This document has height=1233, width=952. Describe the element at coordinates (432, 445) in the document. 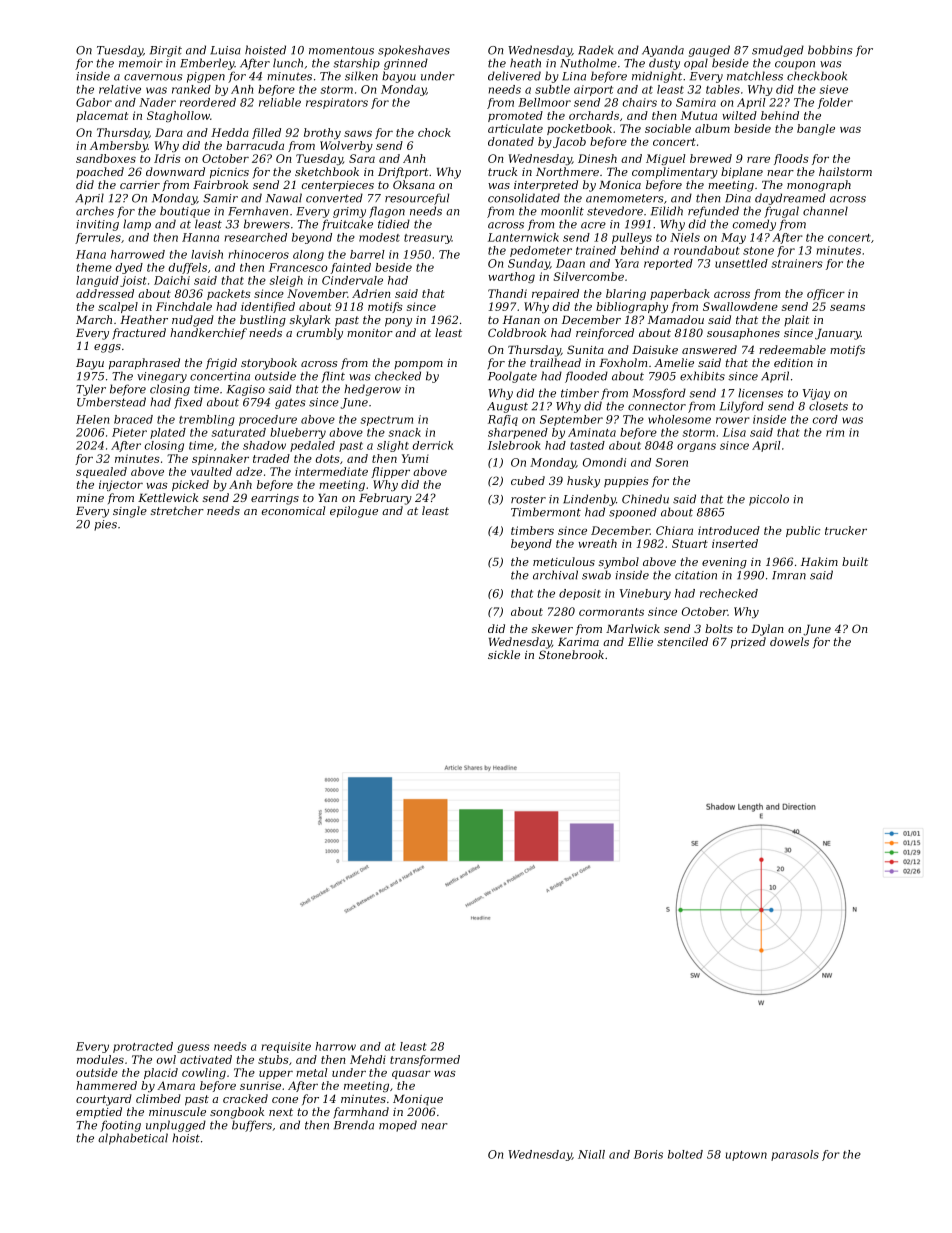

I see `derrick` at that location.
